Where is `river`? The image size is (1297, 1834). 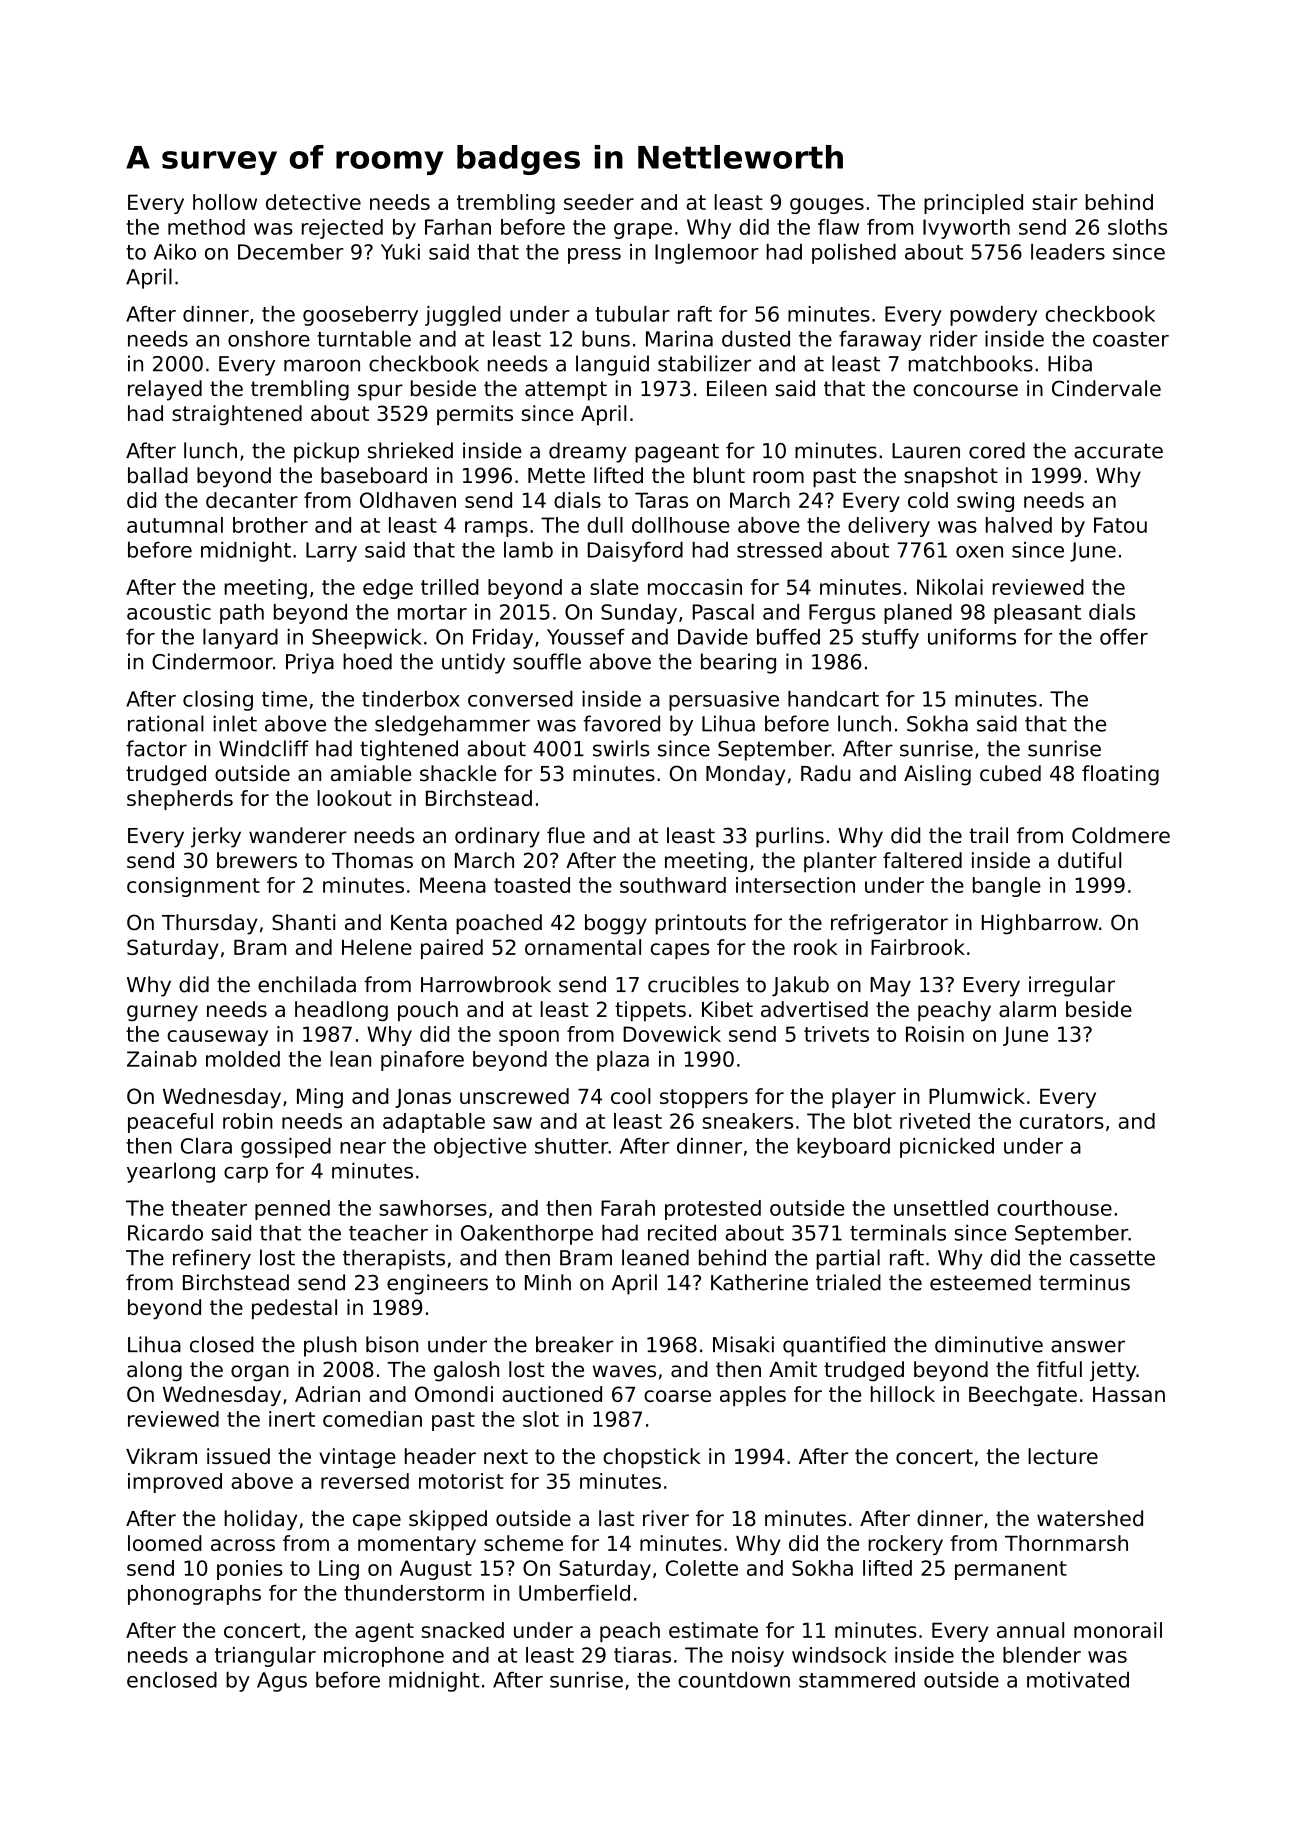 river is located at coordinates (666, 1518).
